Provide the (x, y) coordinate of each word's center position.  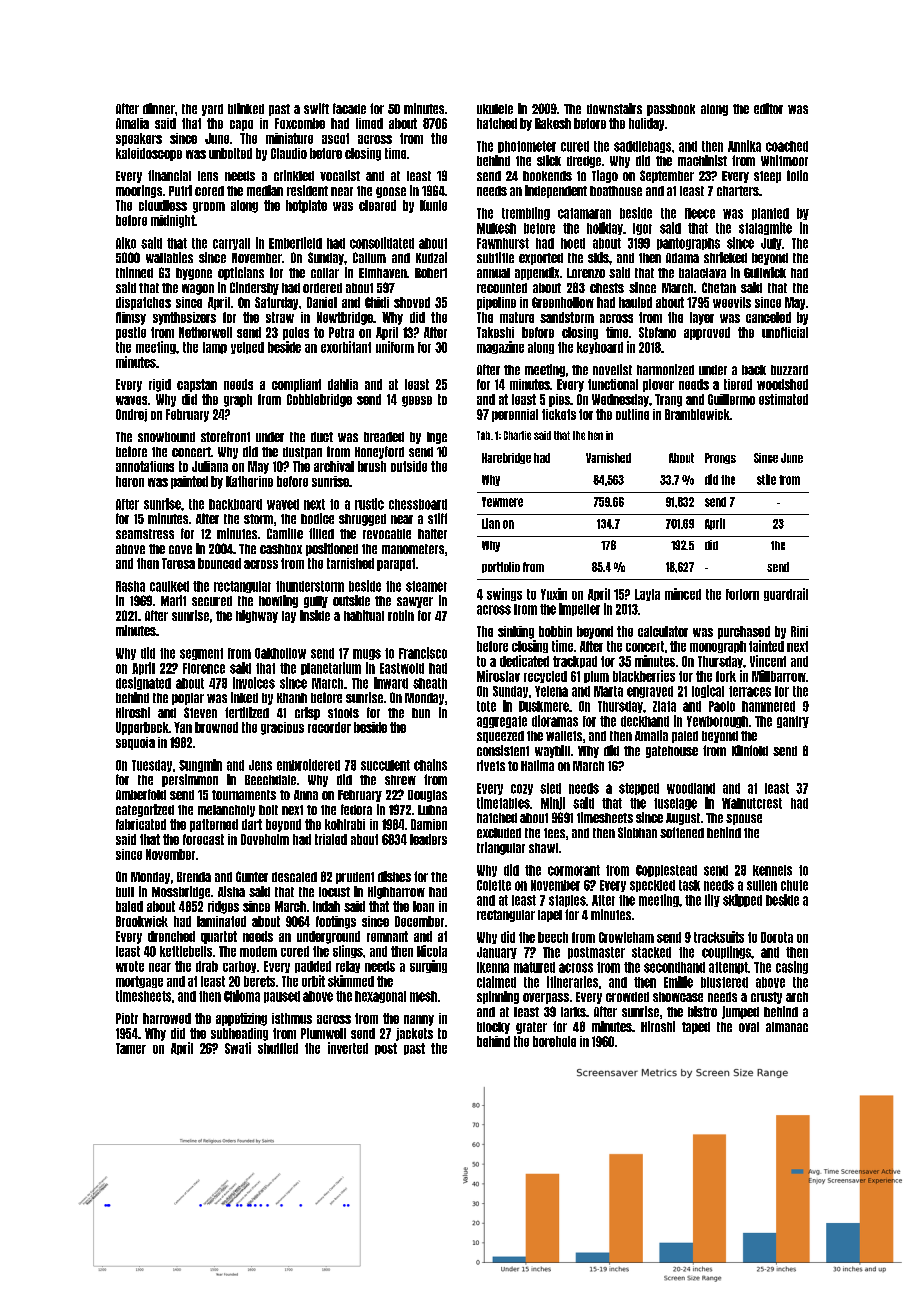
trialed (331, 839)
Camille (285, 533)
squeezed (500, 737)
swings (504, 594)
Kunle (433, 205)
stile (766, 479)
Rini (799, 631)
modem (258, 951)
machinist (702, 160)
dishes (394, 876)
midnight (173, 221)
